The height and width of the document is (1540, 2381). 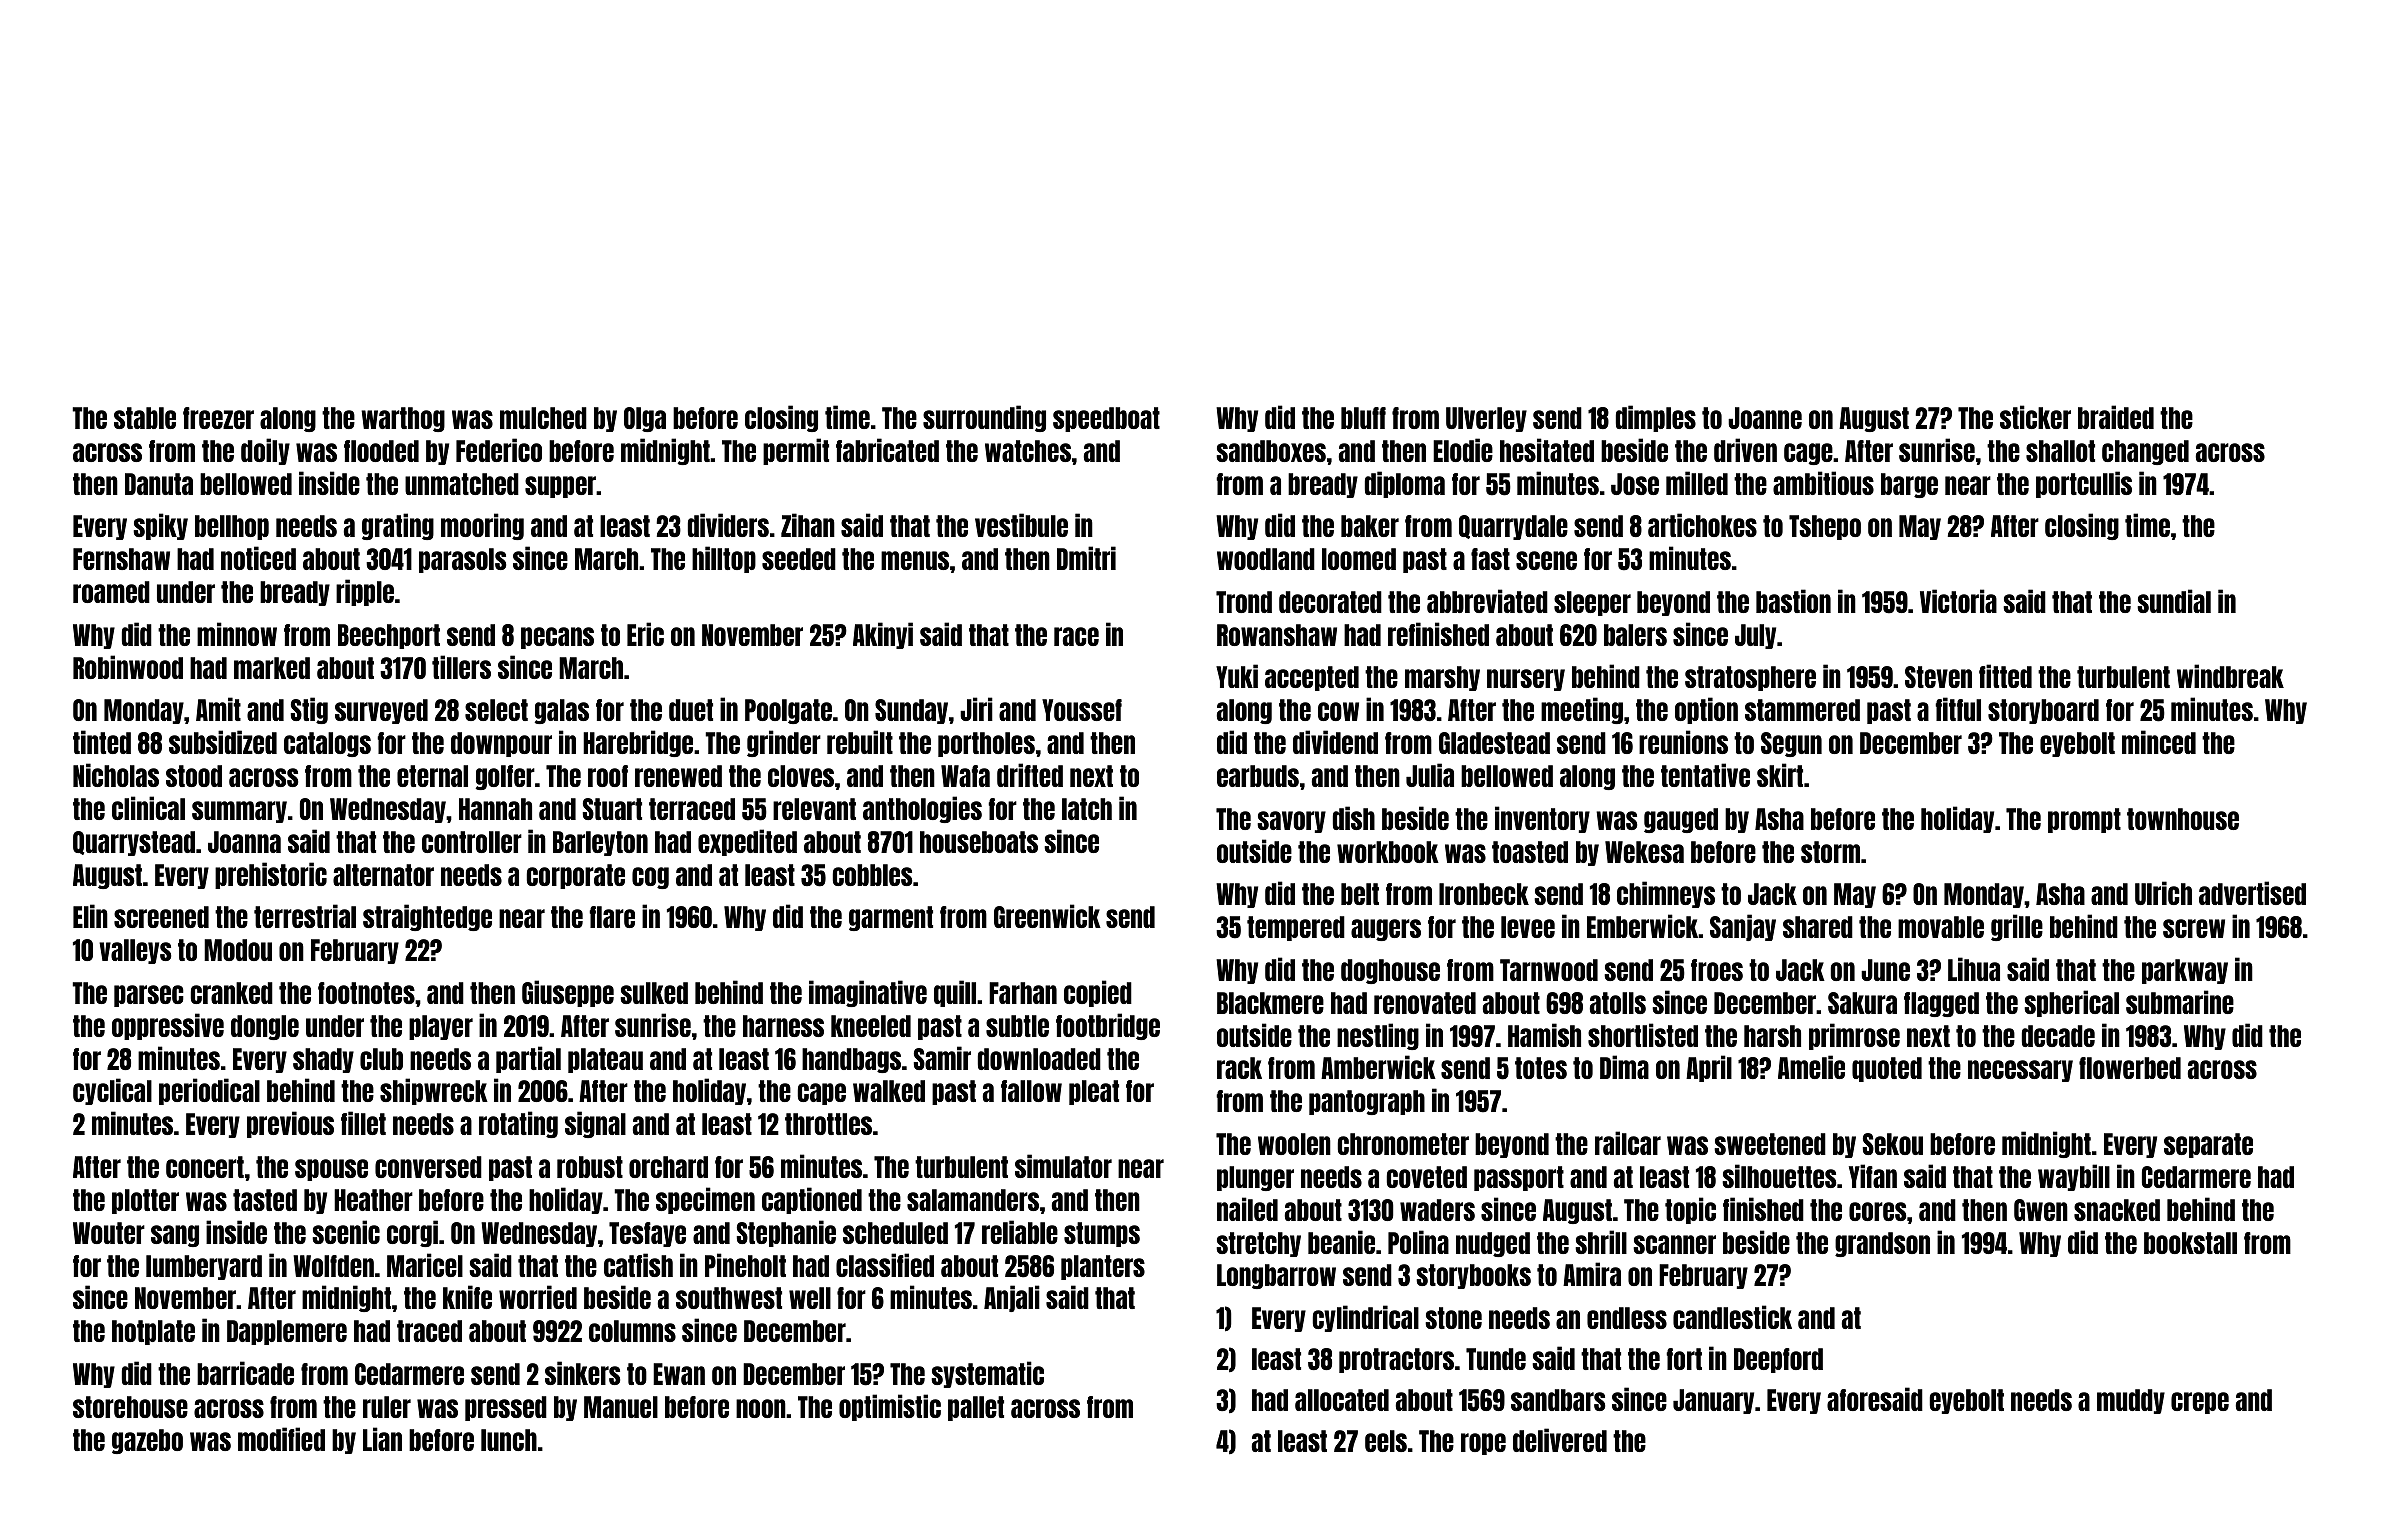 I want to click on cylindrical, so click(x=1365, y=1318).
